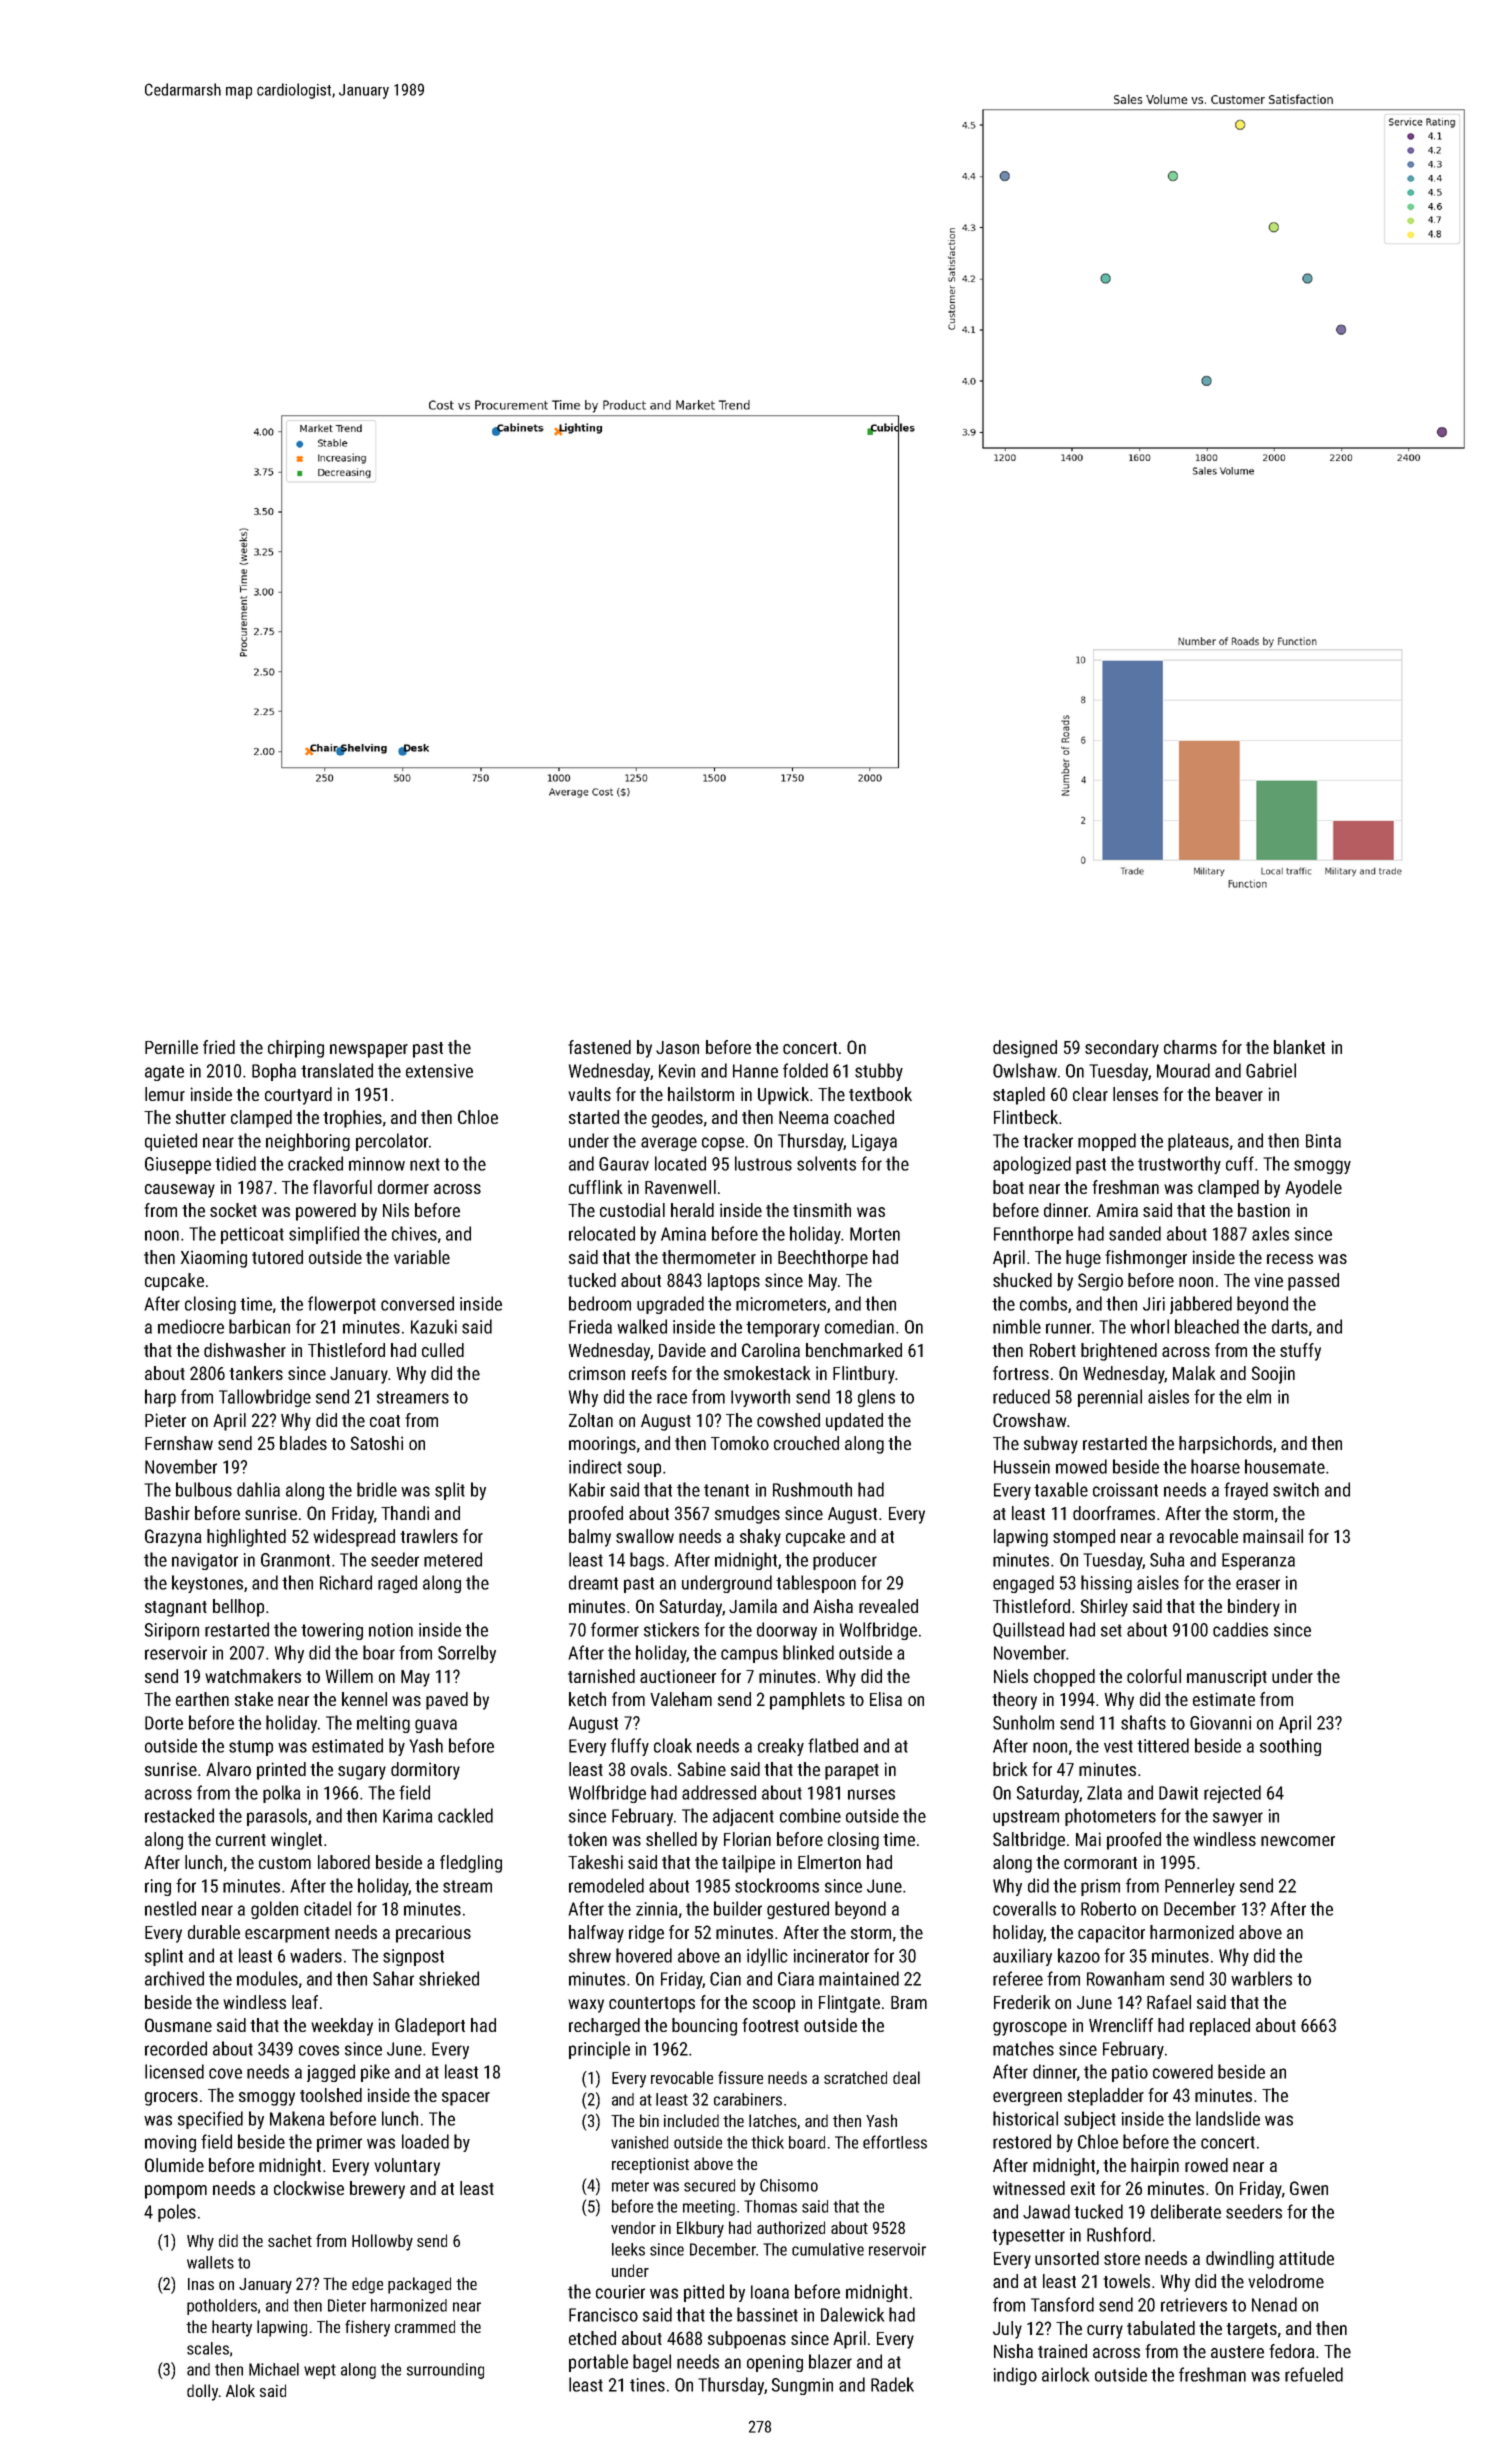 This image has height=2464, width=1496. Describe the element at coordinates (180, 1191) in the image. I see `causeway` at that location.
